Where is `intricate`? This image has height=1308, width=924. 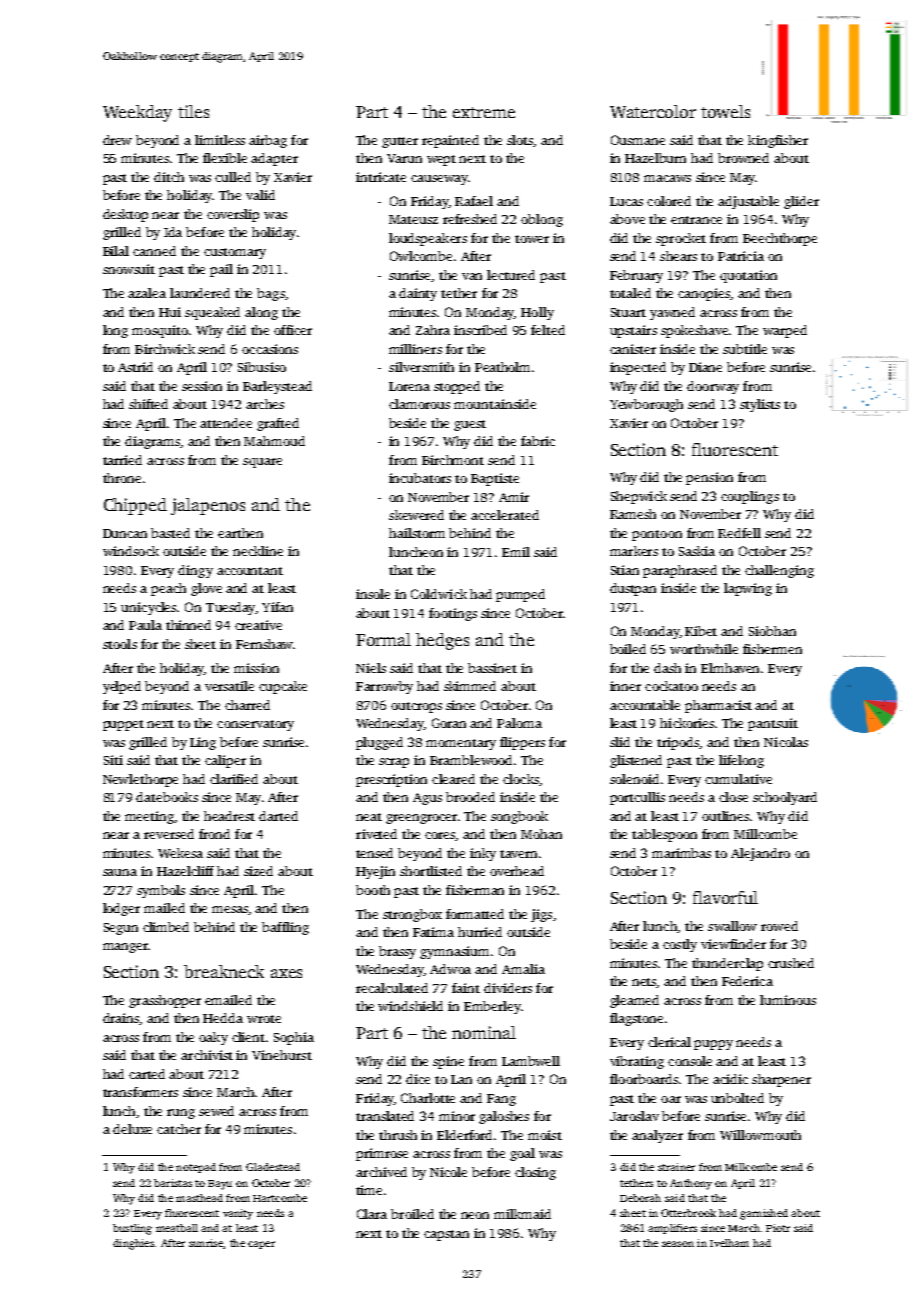 intricate is located at coordinates (381, 177).
